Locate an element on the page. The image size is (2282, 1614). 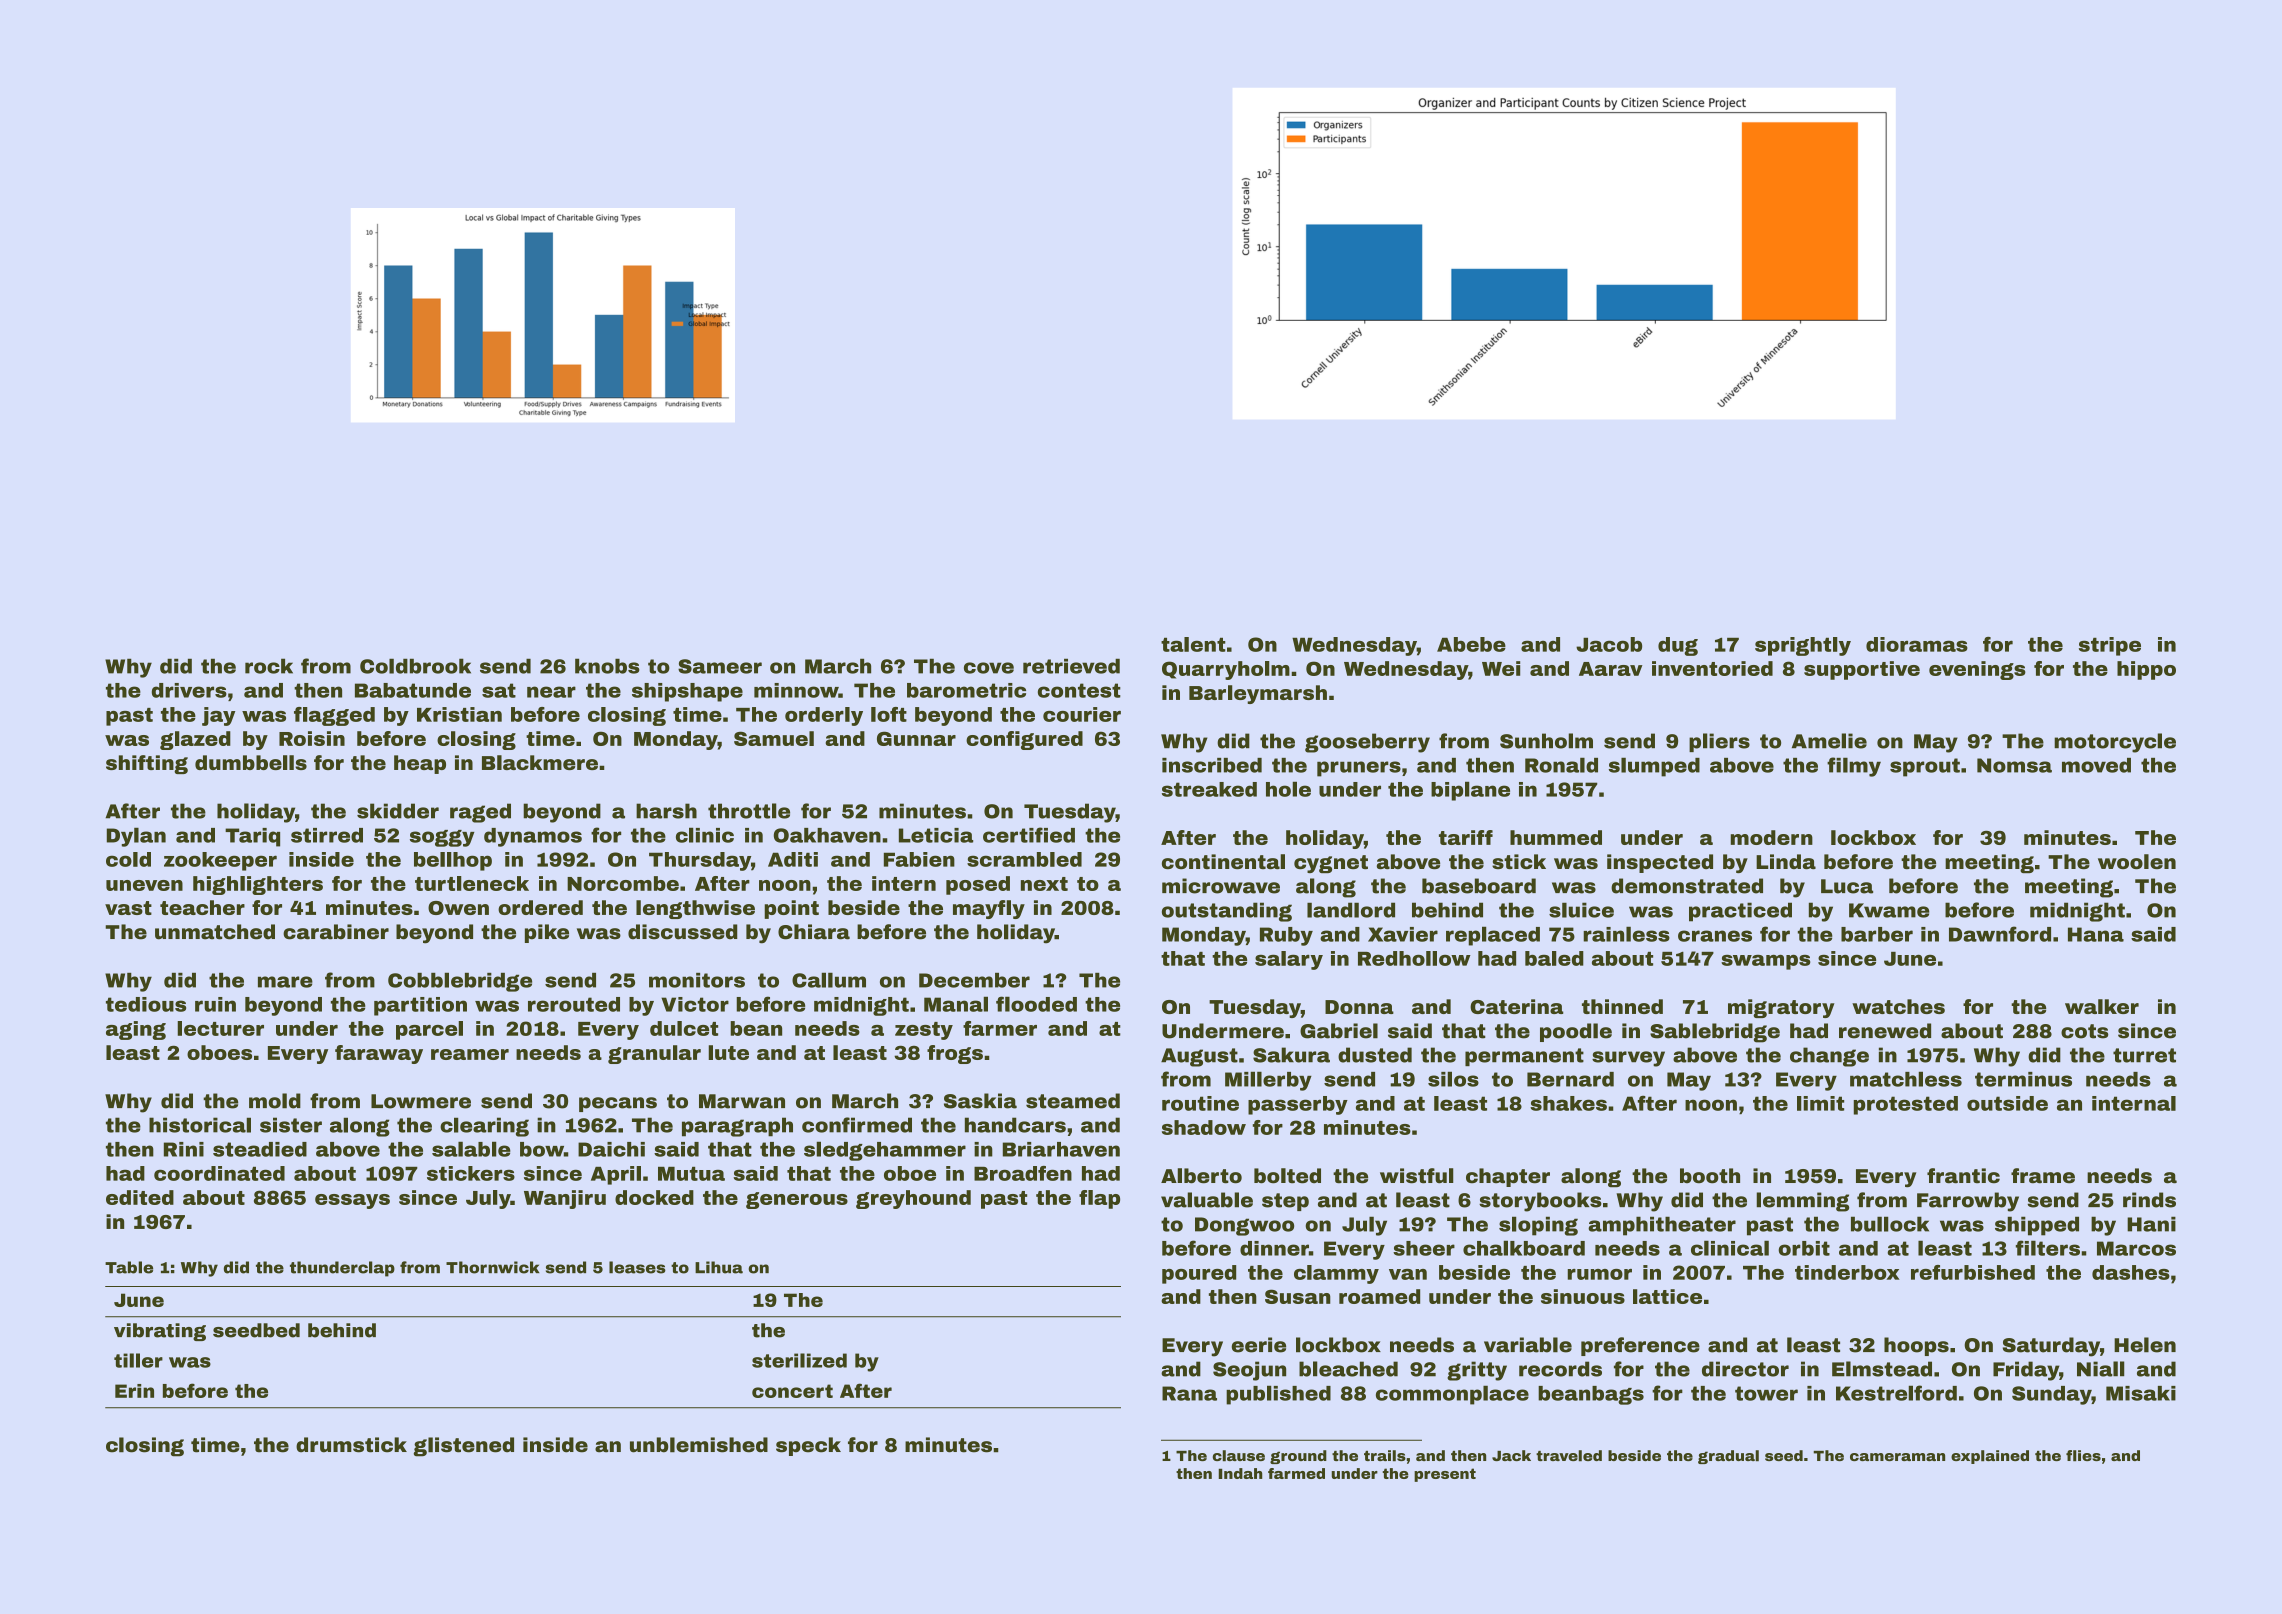
reamer is located at coordinates (470, 1054).
